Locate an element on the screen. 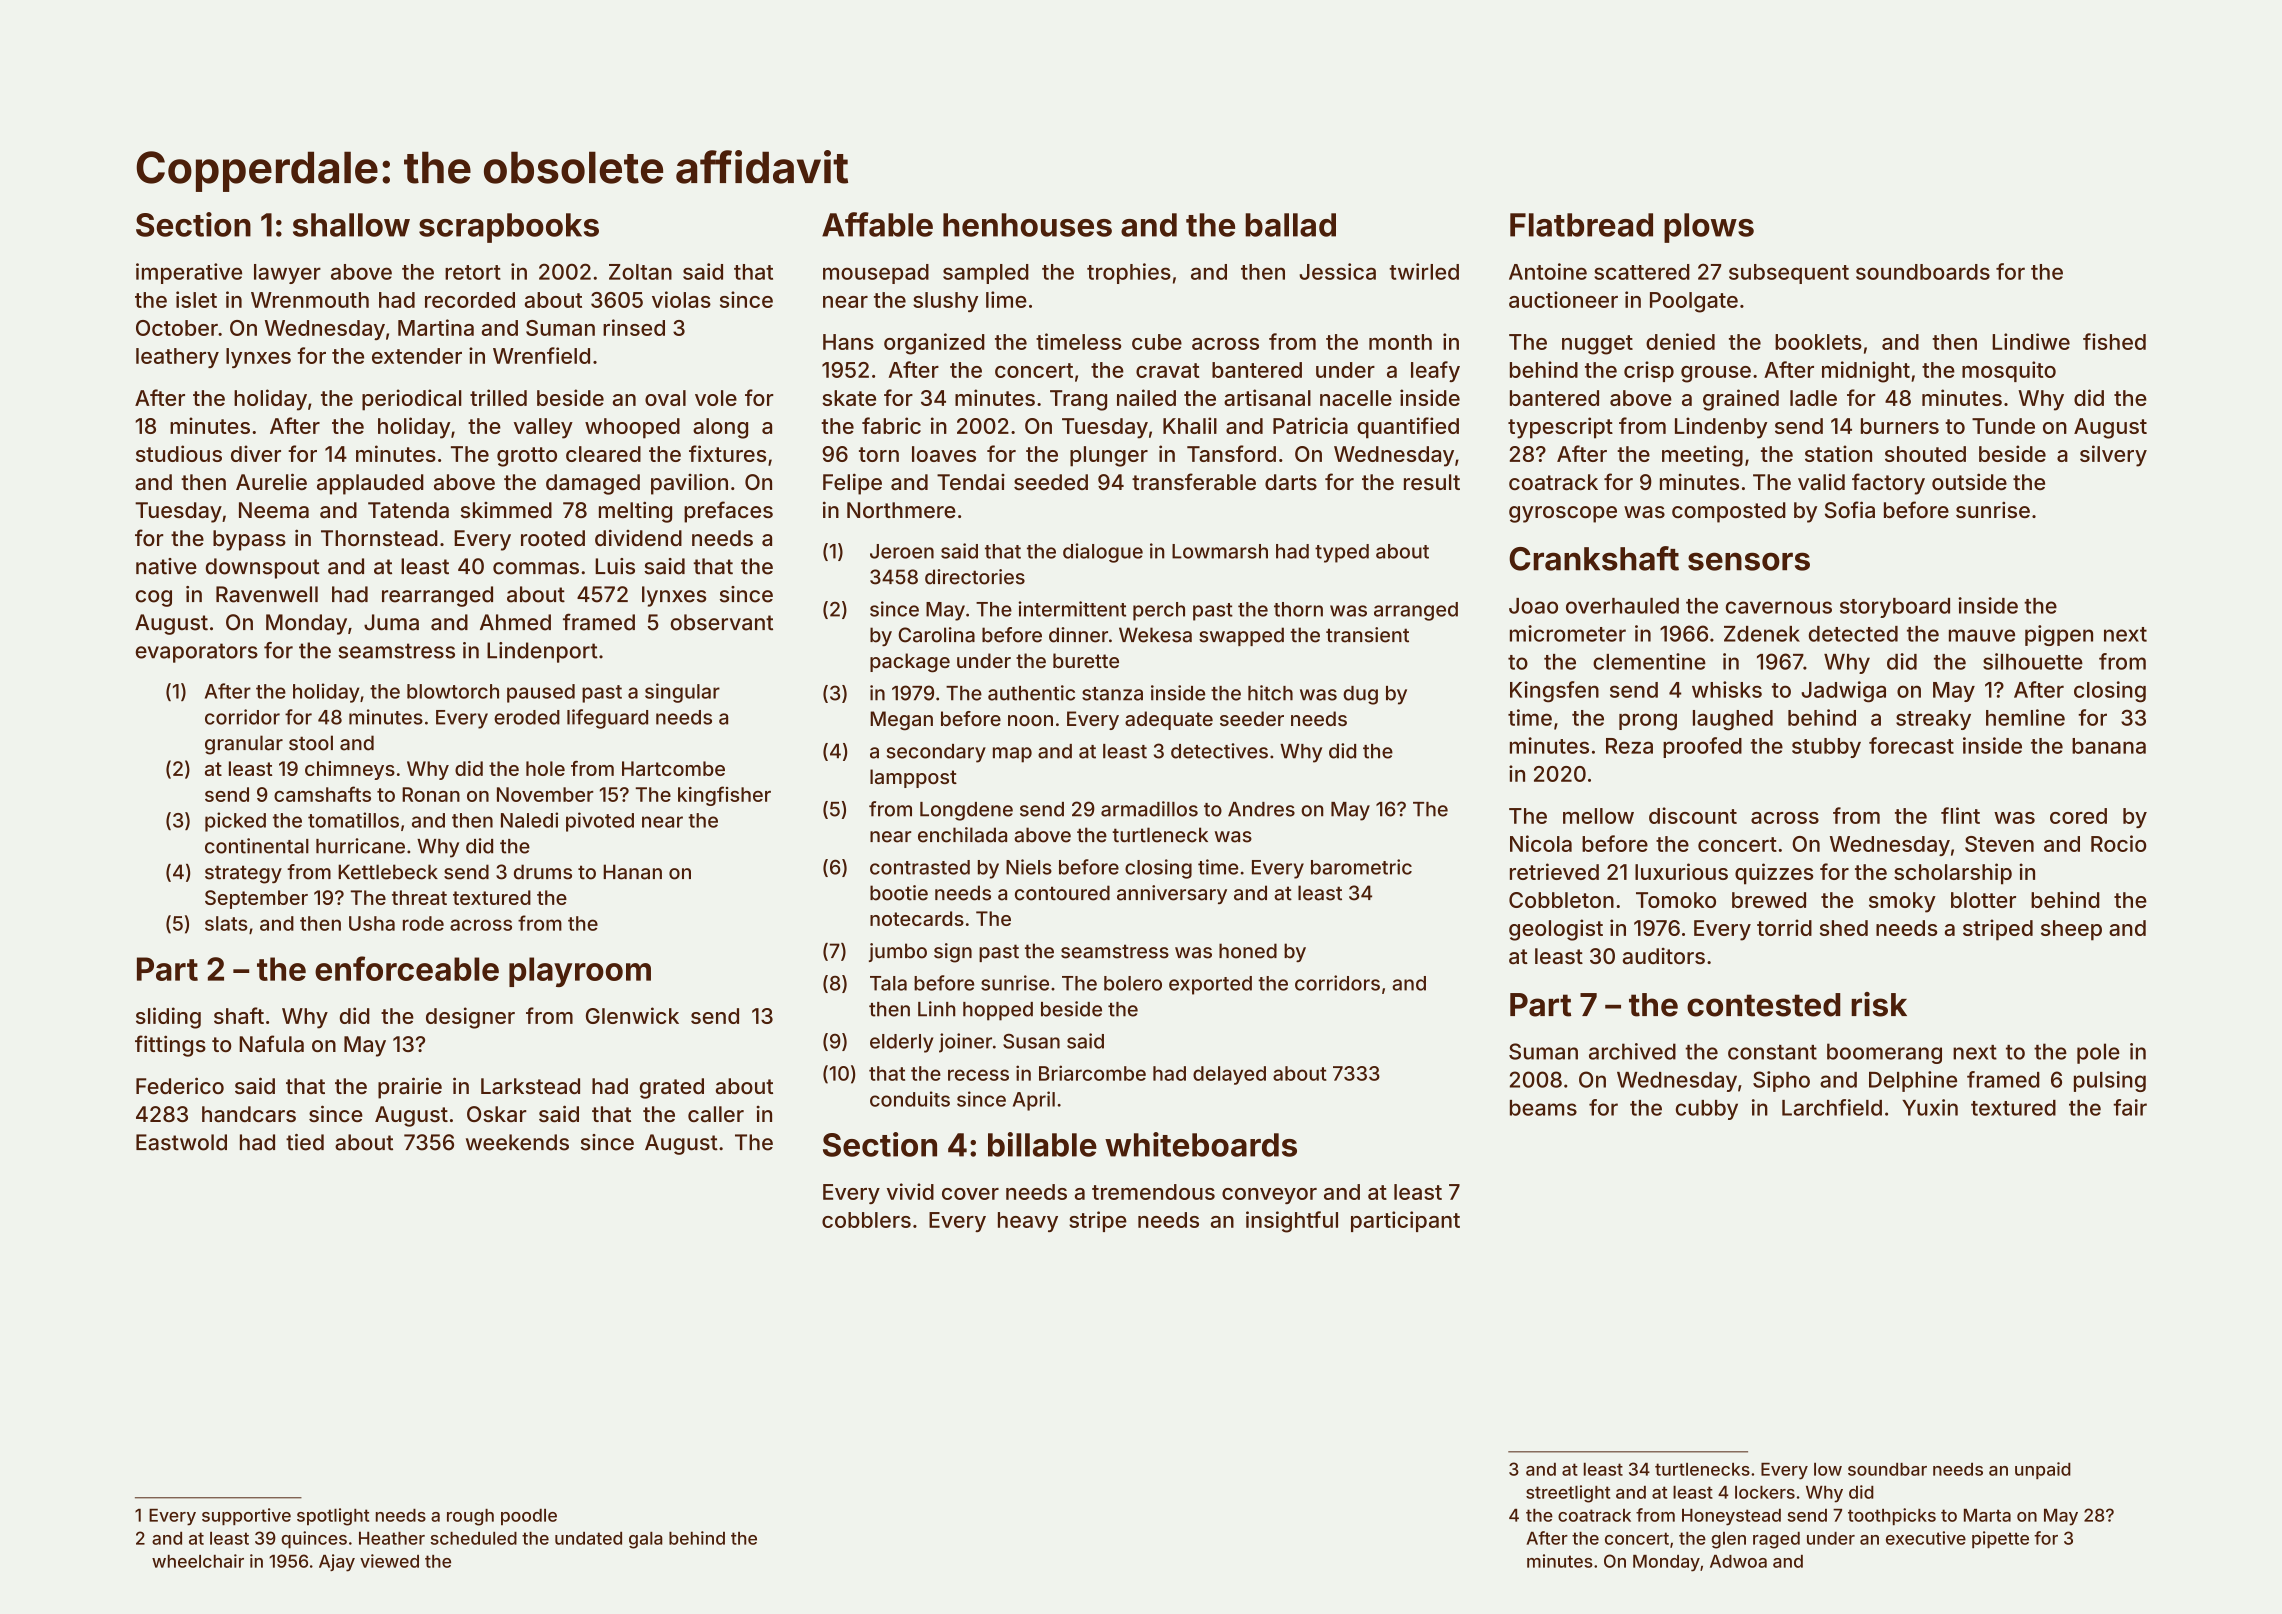 This screenshot has height=1614, width=2282. Hanan is located at coordinates (632, 872).
